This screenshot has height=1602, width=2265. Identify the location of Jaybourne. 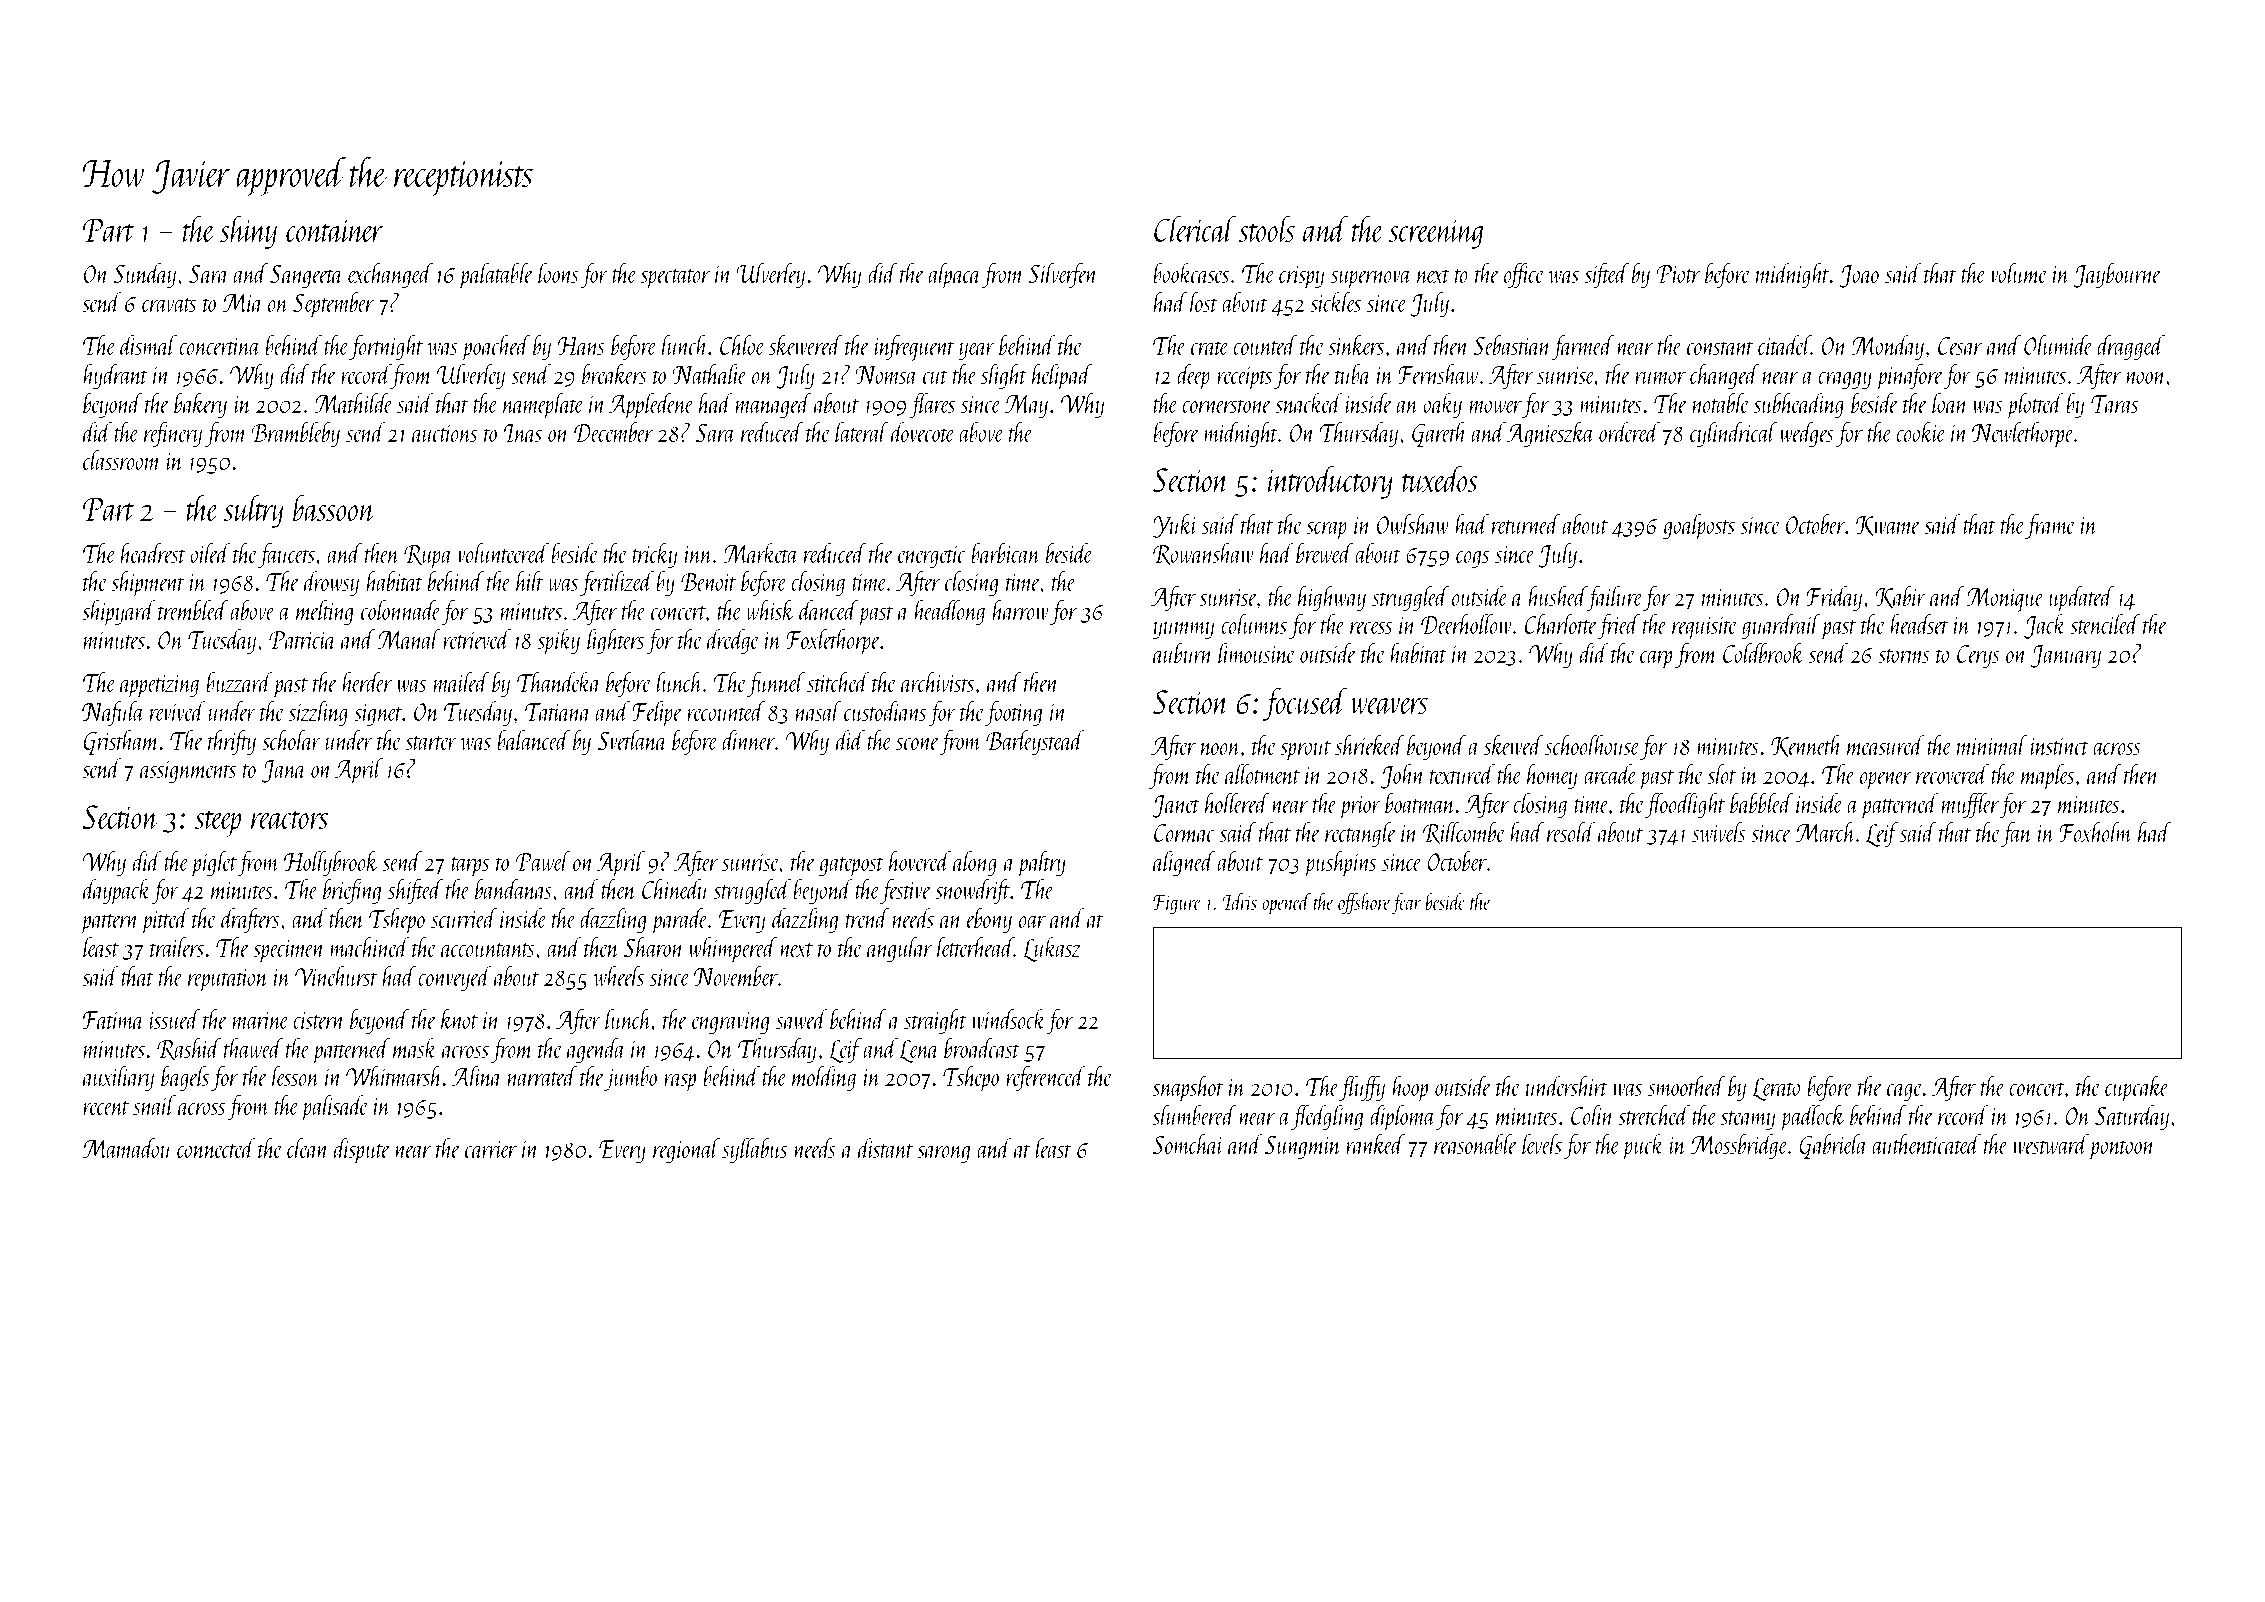
(2117, 275).
